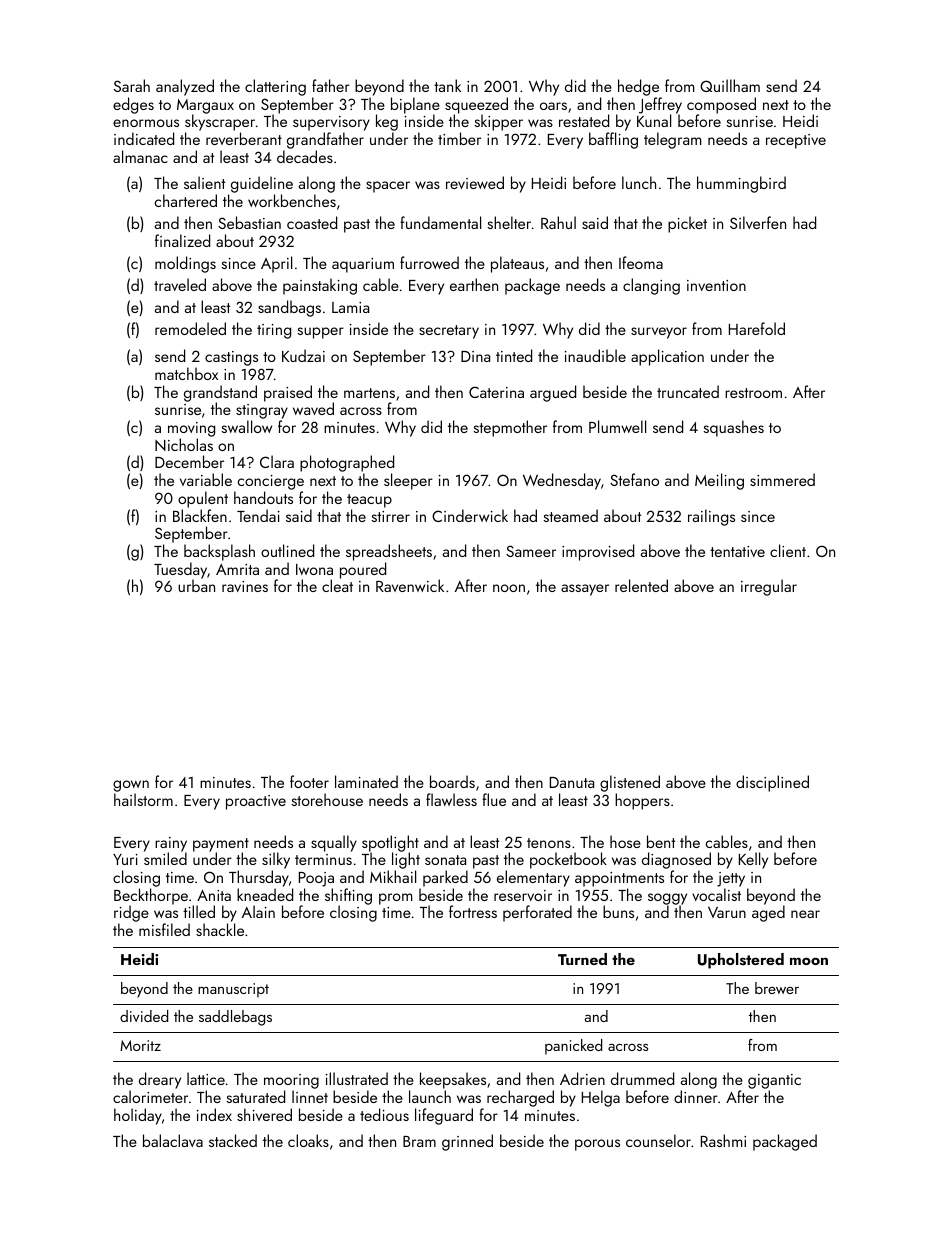 The height and width of the screenshot is (1233, 952). I want to click on furrowed, so click(429, 262).
